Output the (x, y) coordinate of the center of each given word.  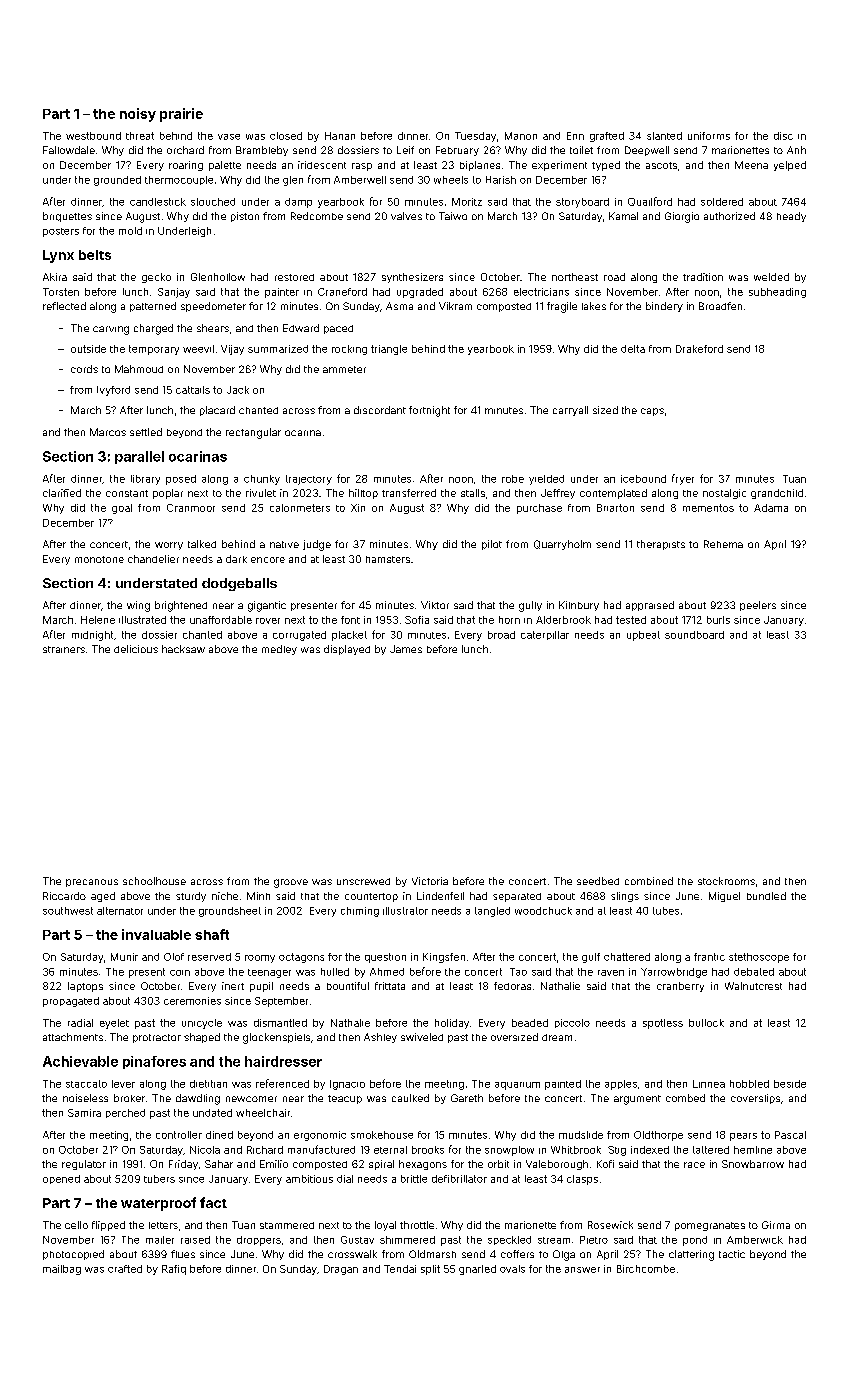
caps (652, 412)
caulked (410, 1098)
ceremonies (192, 1001)
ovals (512, 1269)
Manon (521, 136)
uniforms (709, 136)
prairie (181, 115)
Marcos (108, 432)
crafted (125, 1269)
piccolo (572, 1023)
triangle (389, 350)
